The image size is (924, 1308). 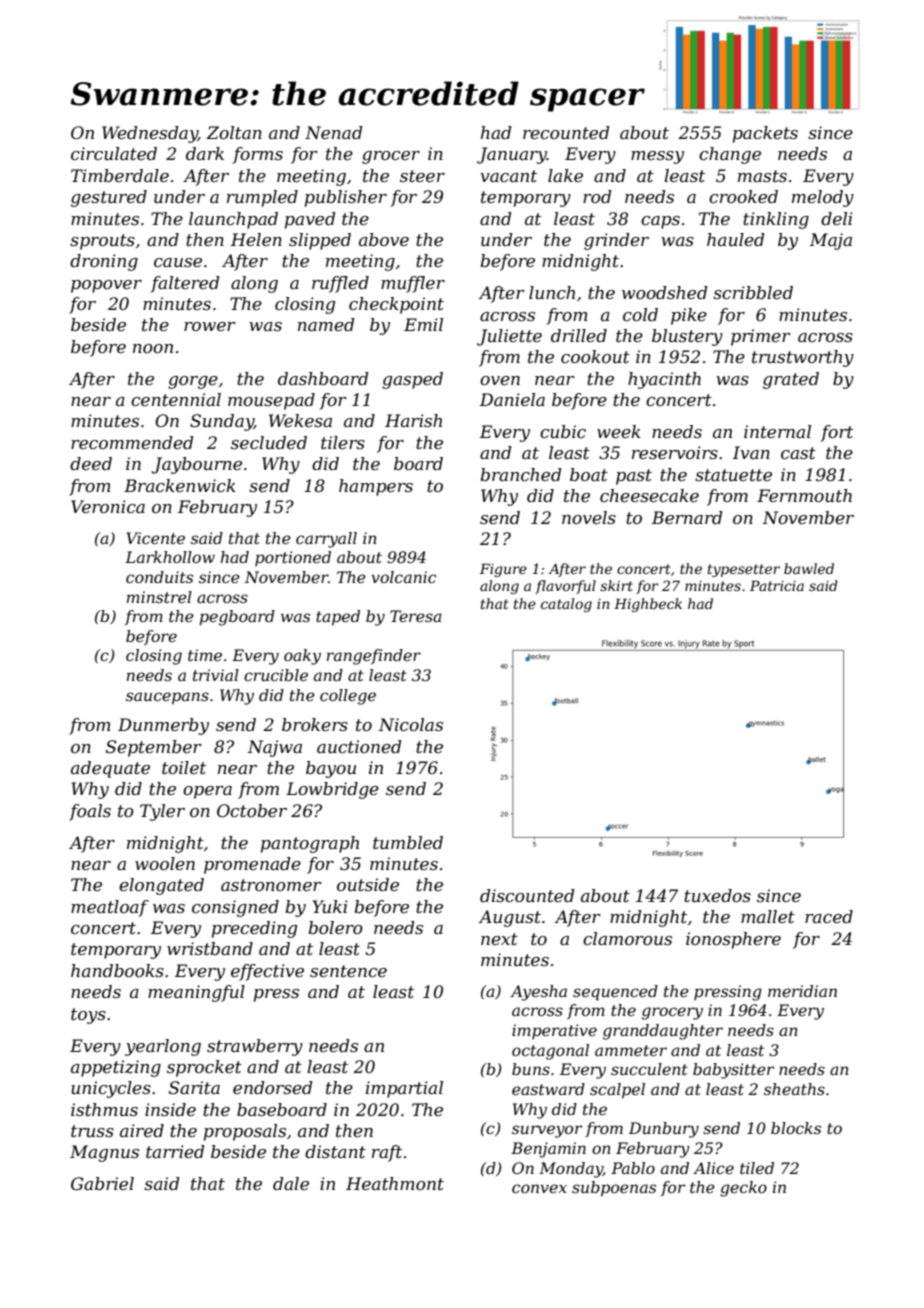 I want to click on Nenad, so click(x=333, y=132).
